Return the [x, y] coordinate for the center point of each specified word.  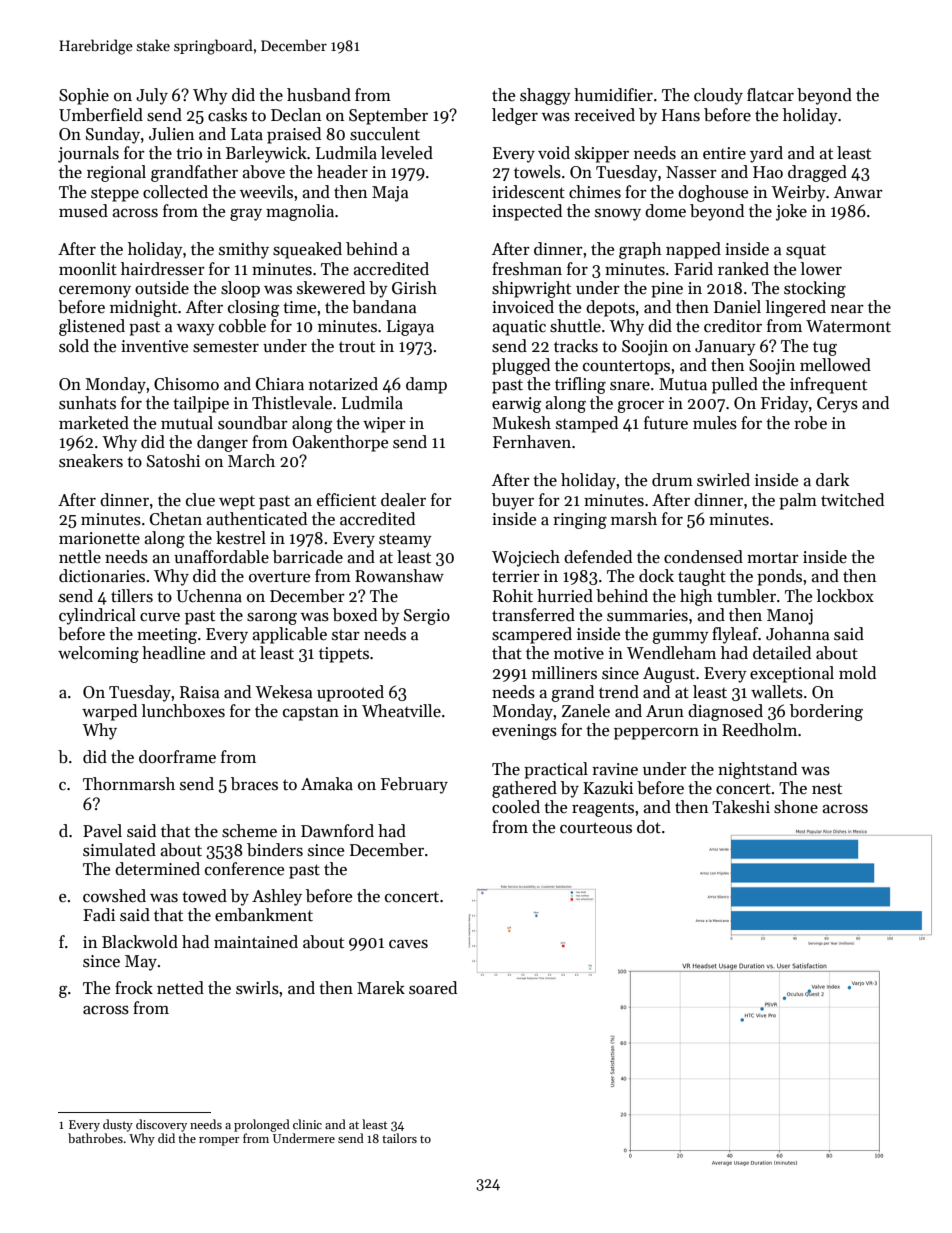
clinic [307, 1124]
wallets [777, 692]
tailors [399, 1138]
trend [619, 692]
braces [254, 784]
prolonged [262, 1125]
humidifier [613, 95]
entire [724, 153]
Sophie [84, 96]
